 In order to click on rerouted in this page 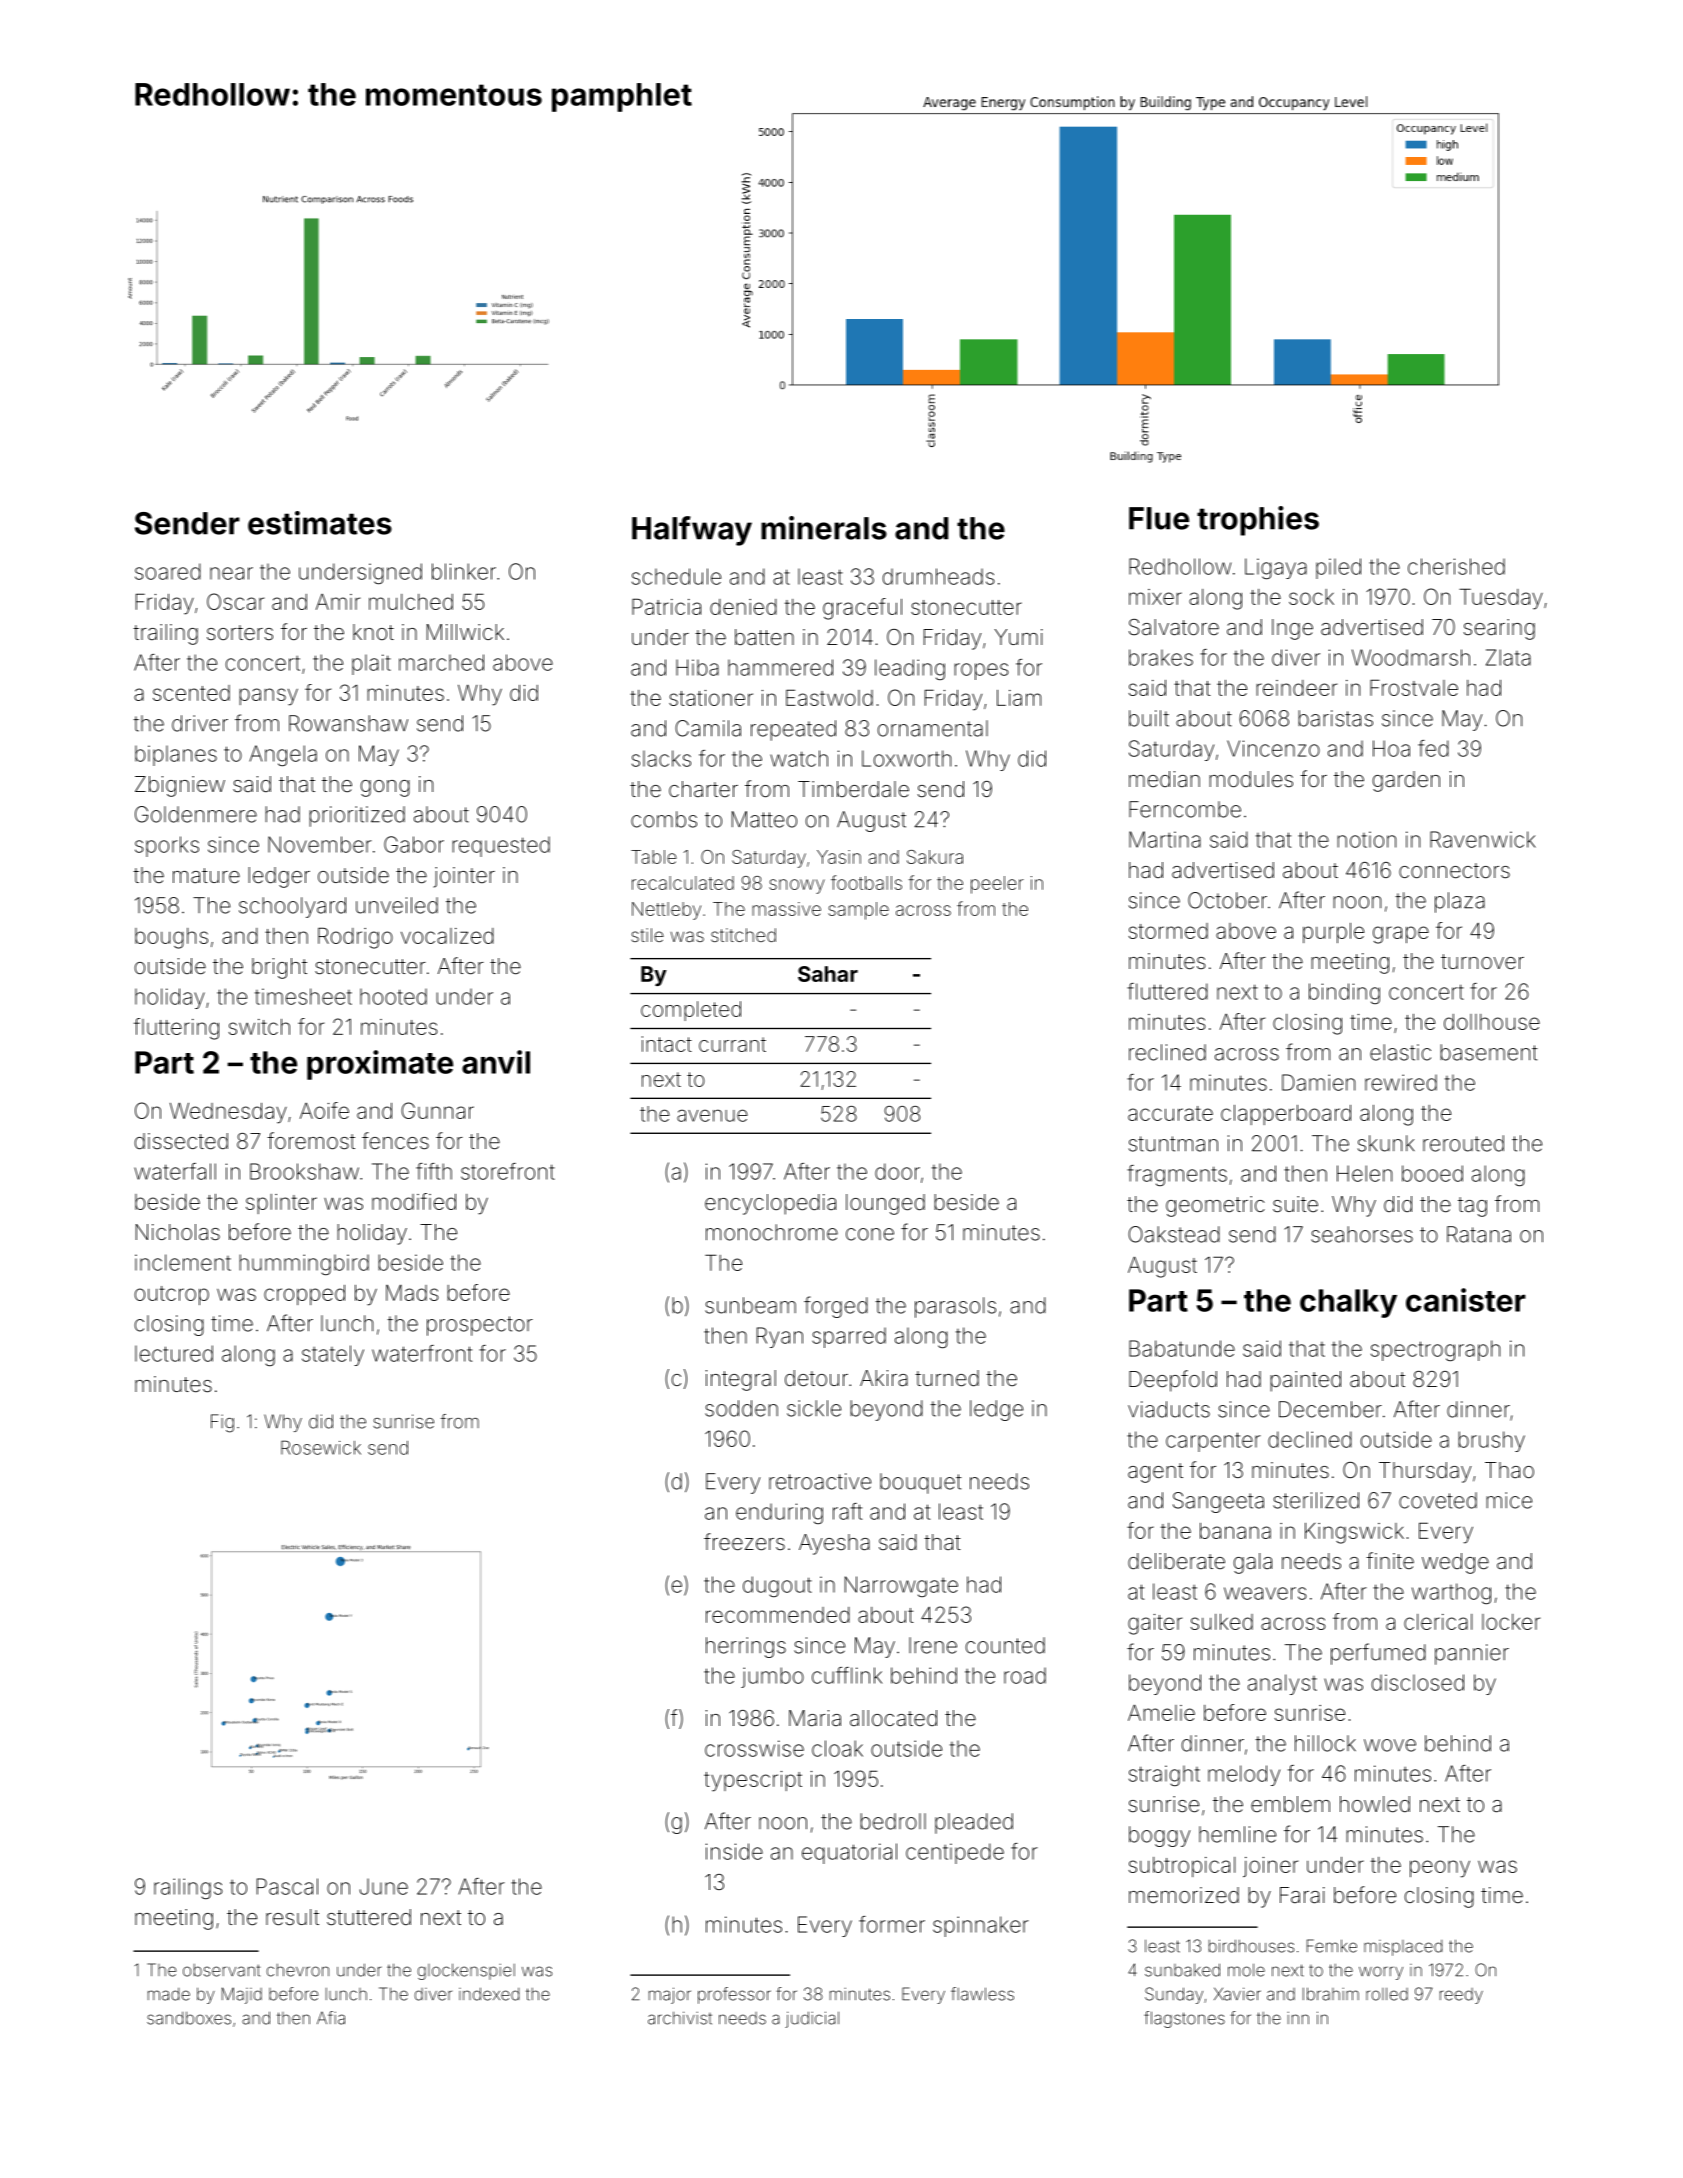, I will do `click(1463, 1143)`.
